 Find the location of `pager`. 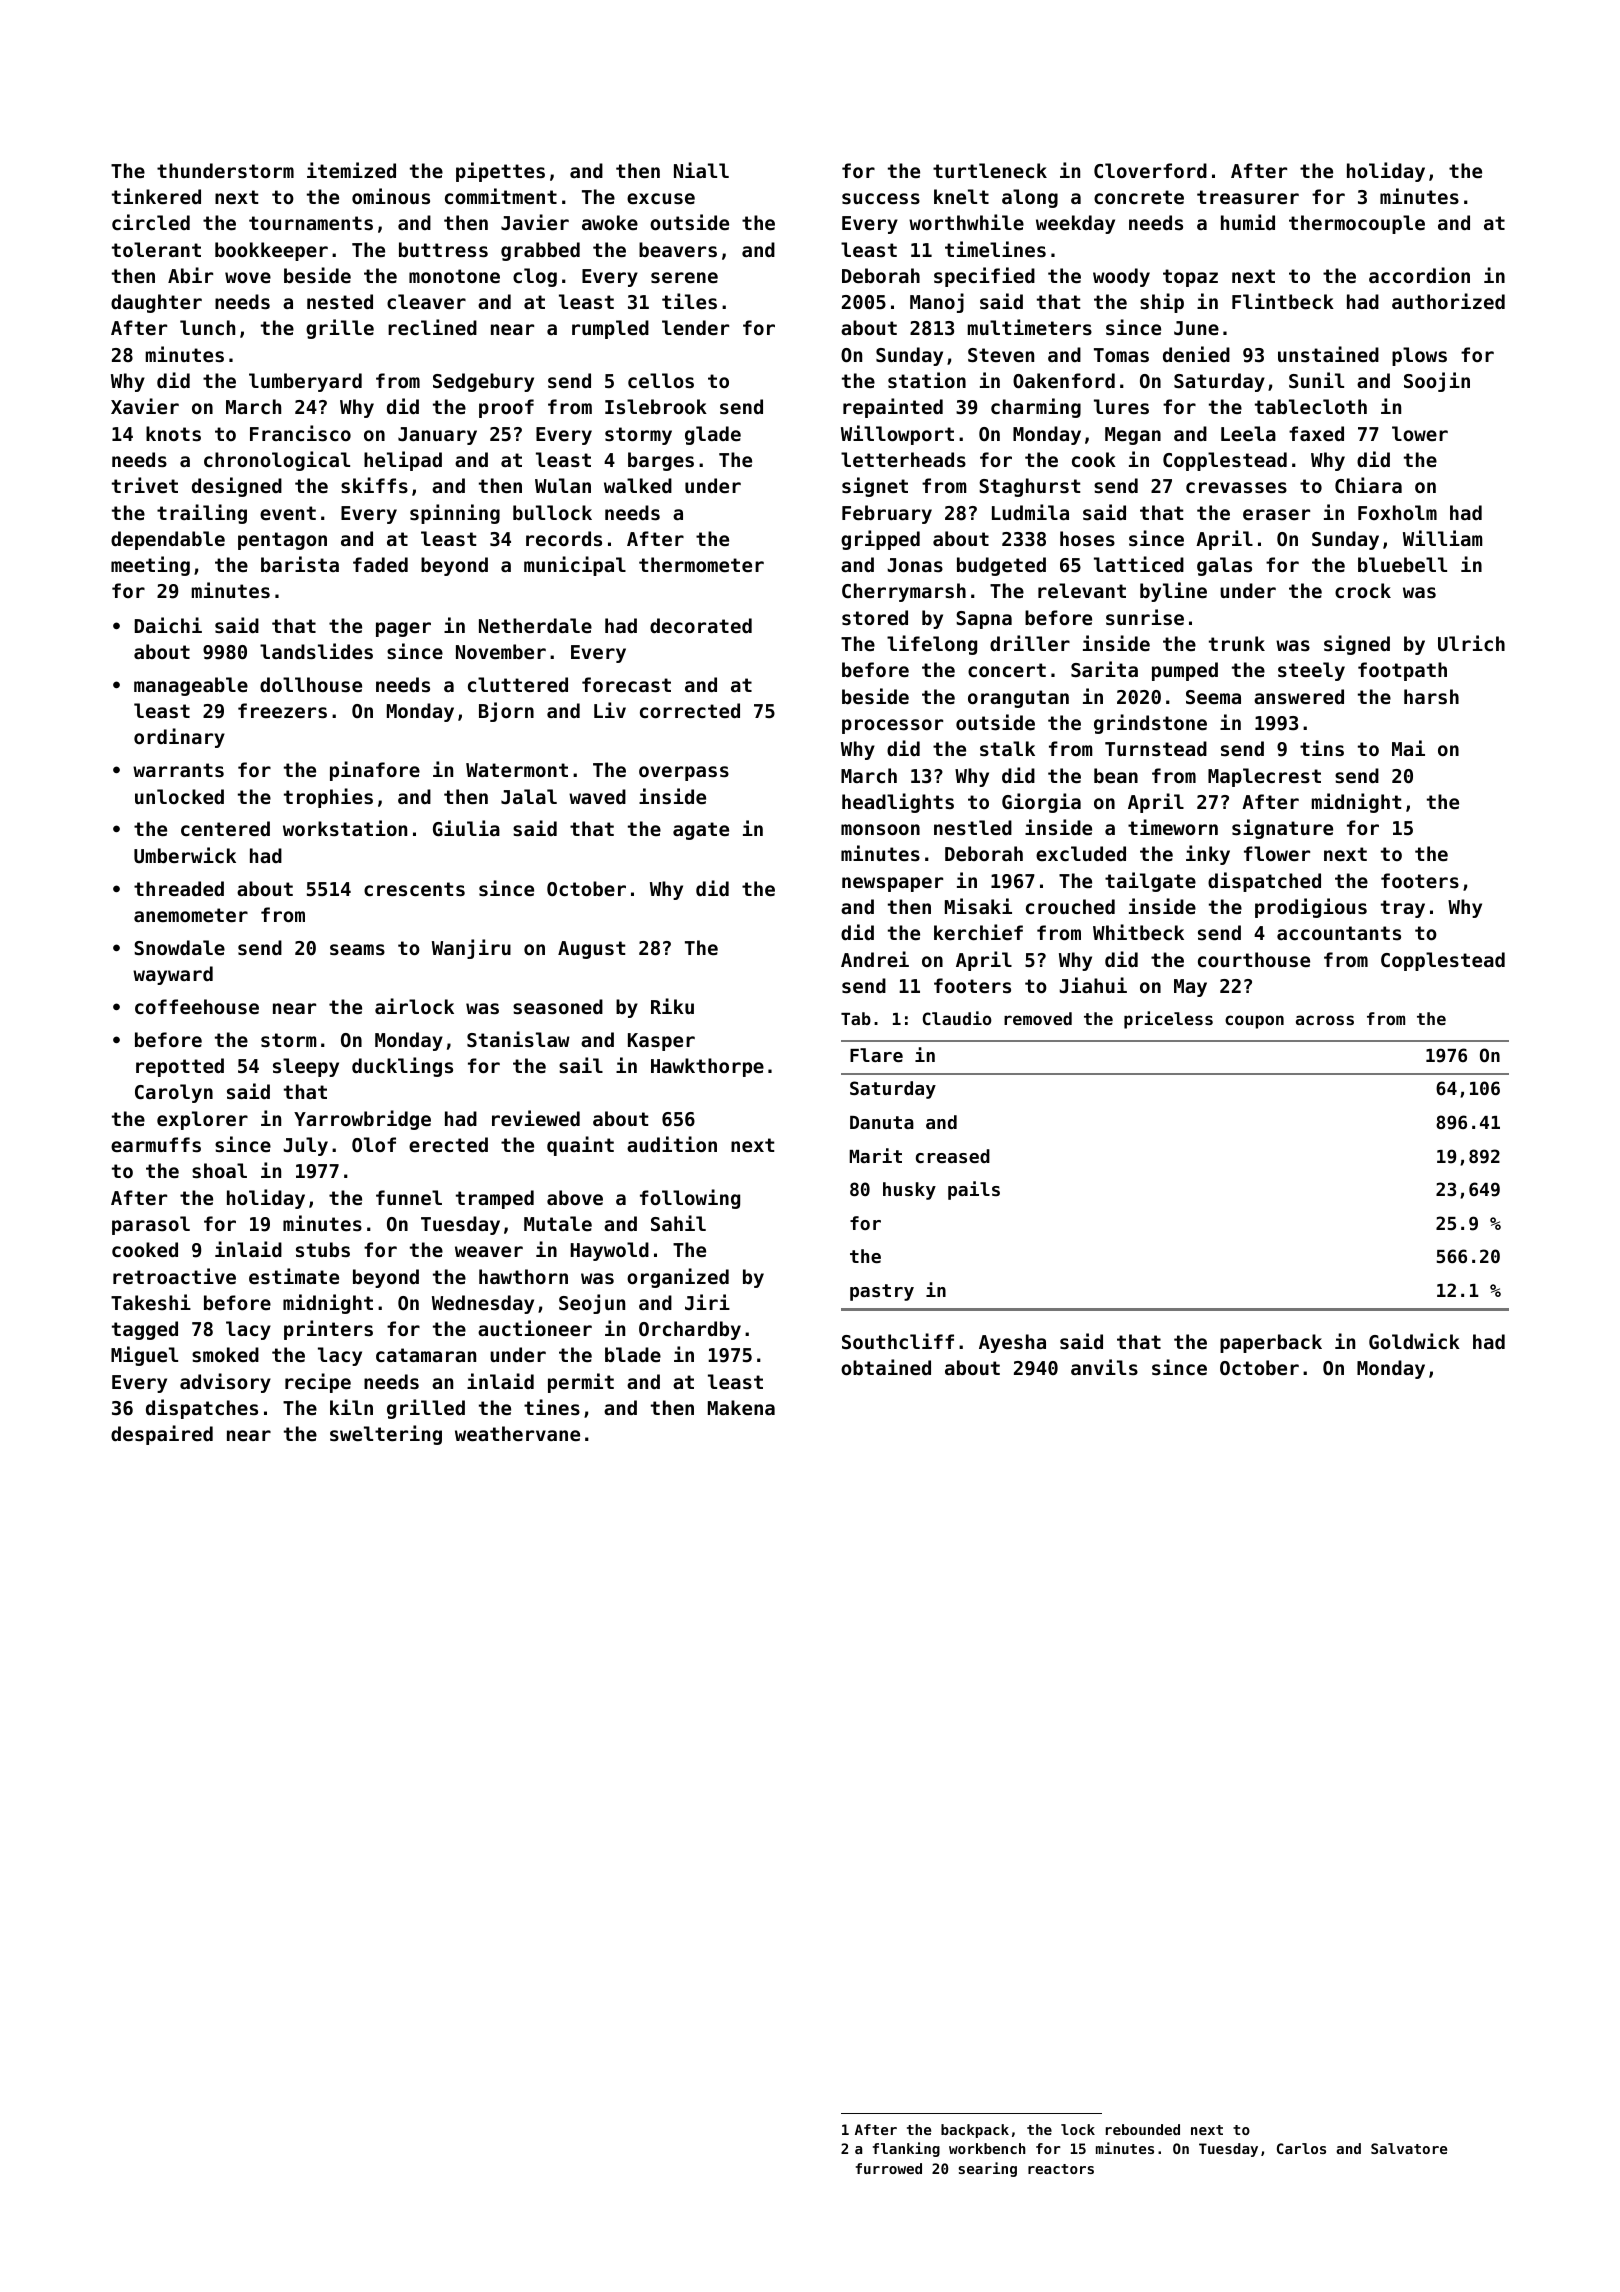

pager is located at coordinates (403, 629).
